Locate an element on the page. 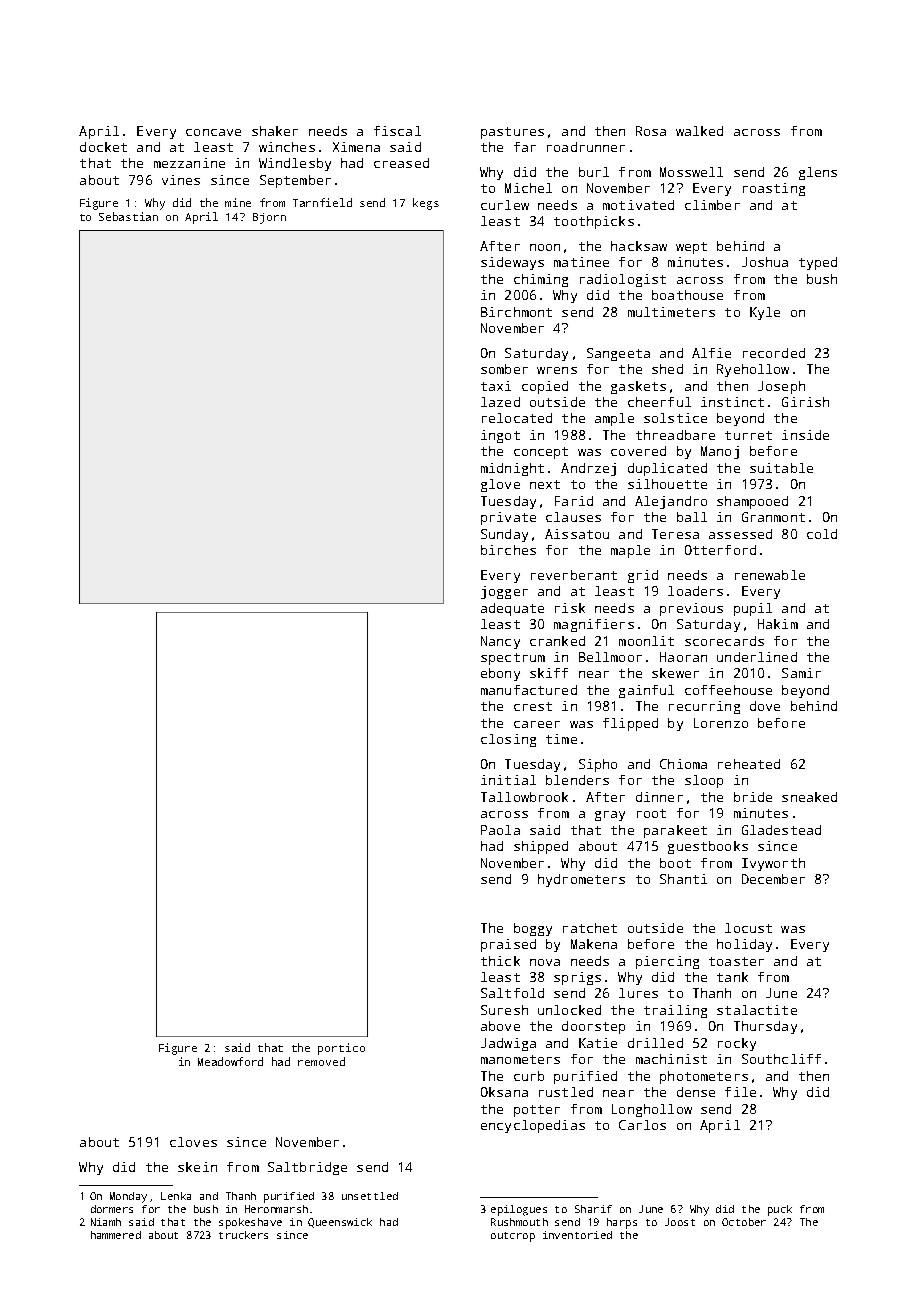 This page has height=1308, width=924. cloves is located at coordinates (193, 1142).
